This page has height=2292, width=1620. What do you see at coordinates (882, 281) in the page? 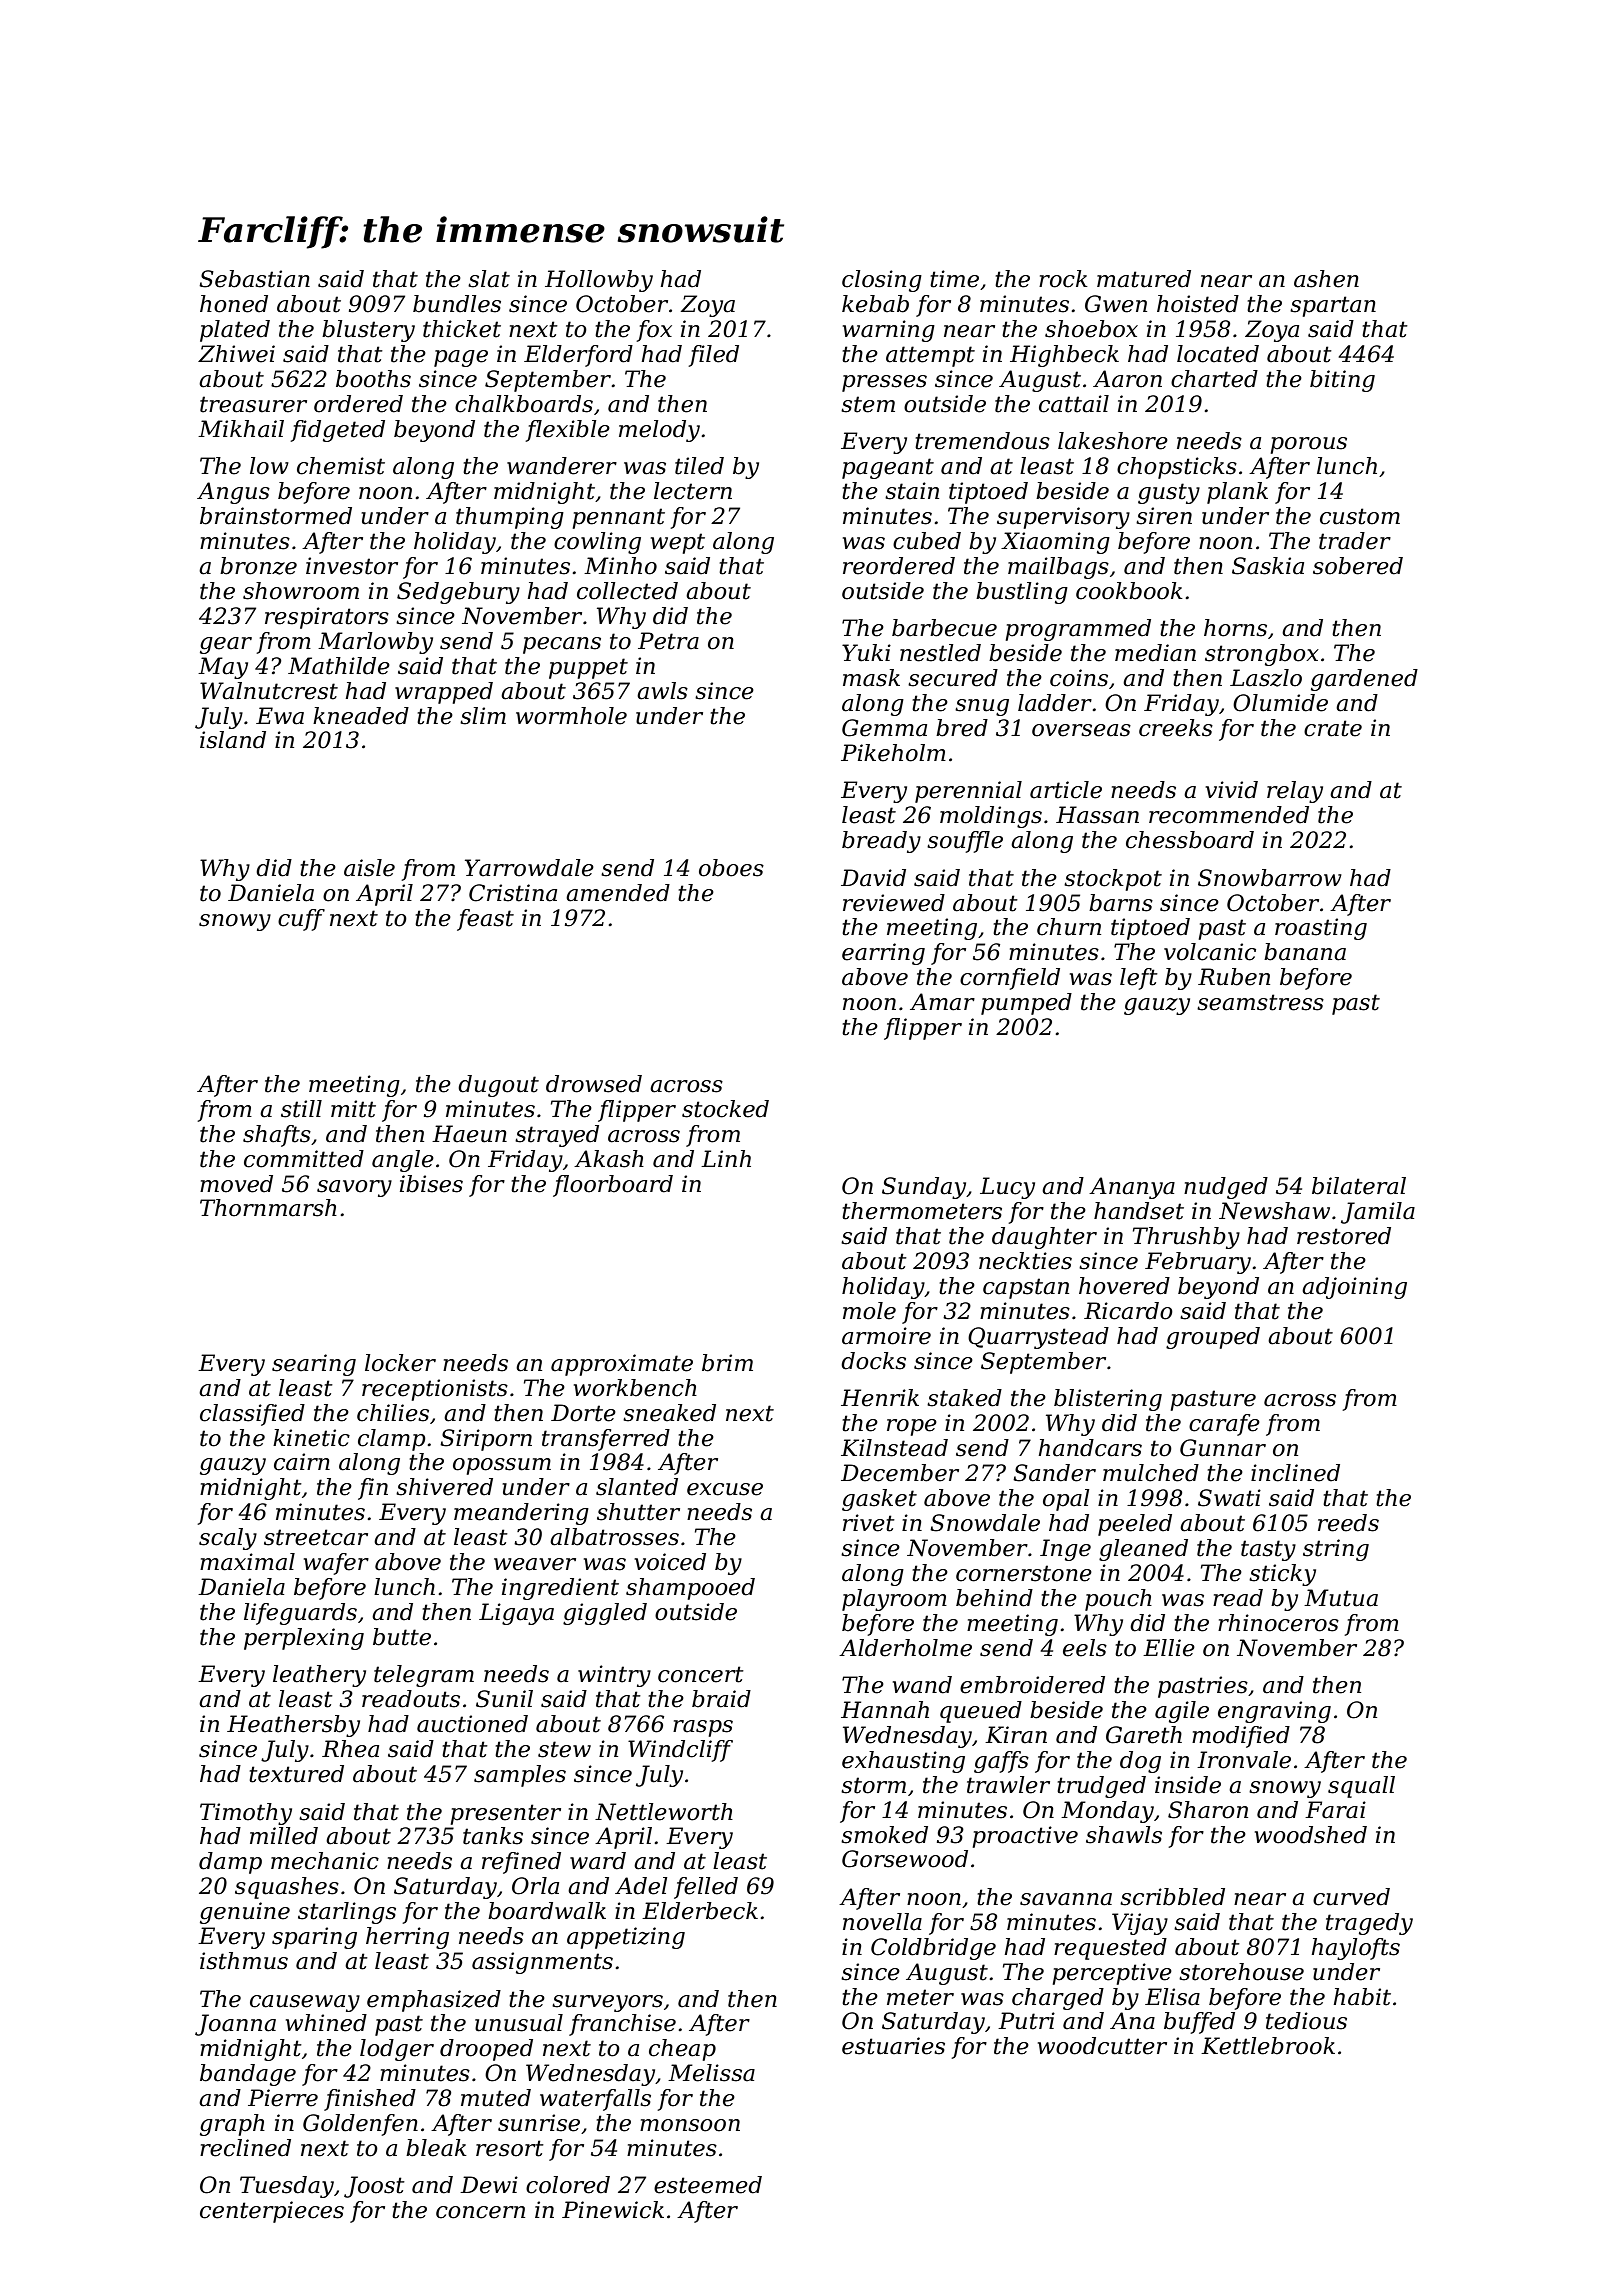
I see `closing` at bounding box center [882, 281].
